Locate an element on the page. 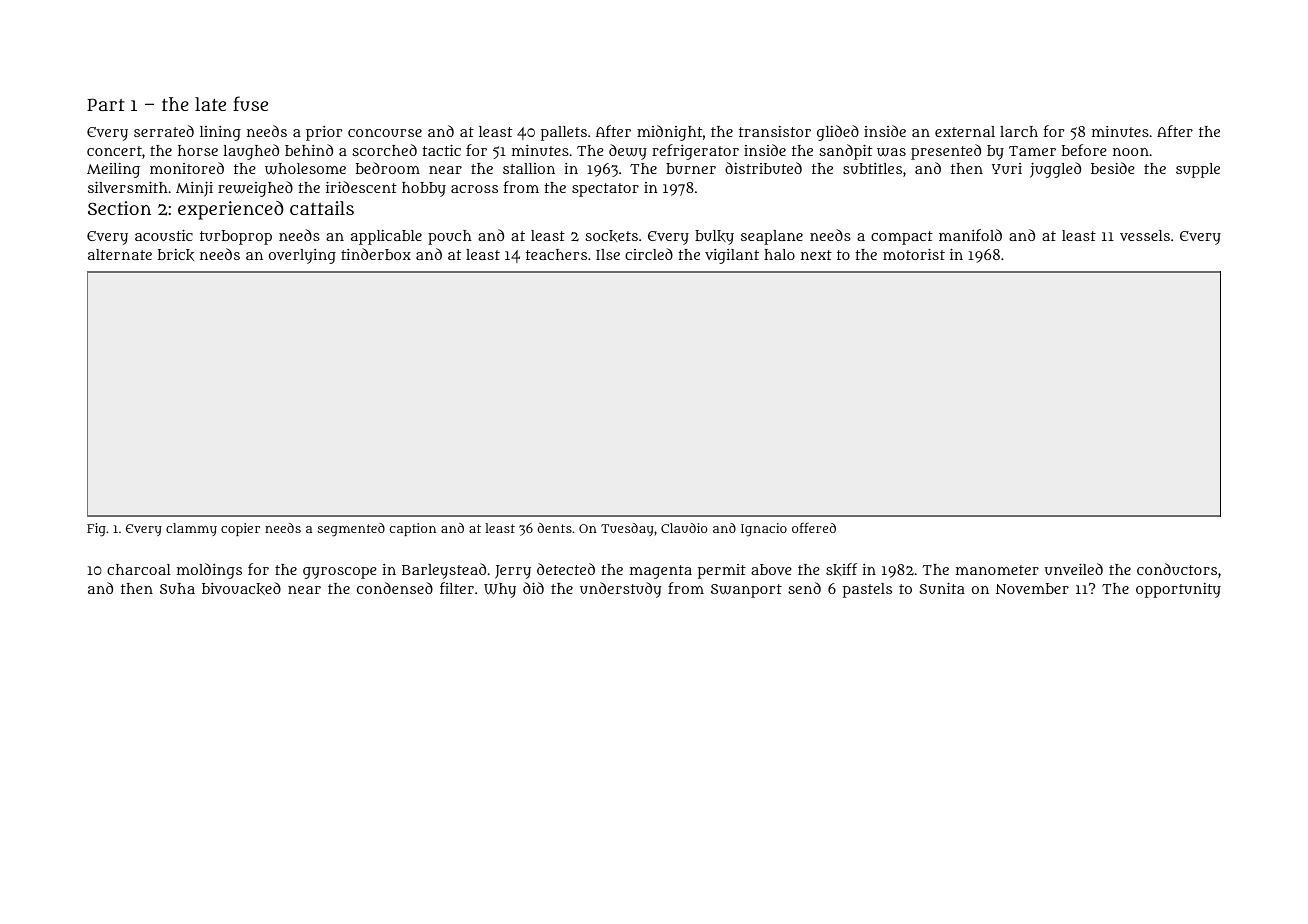 Image resolution: width=1308 pixels, height=924 pixels. offered is located at coordinates (814, 527).
